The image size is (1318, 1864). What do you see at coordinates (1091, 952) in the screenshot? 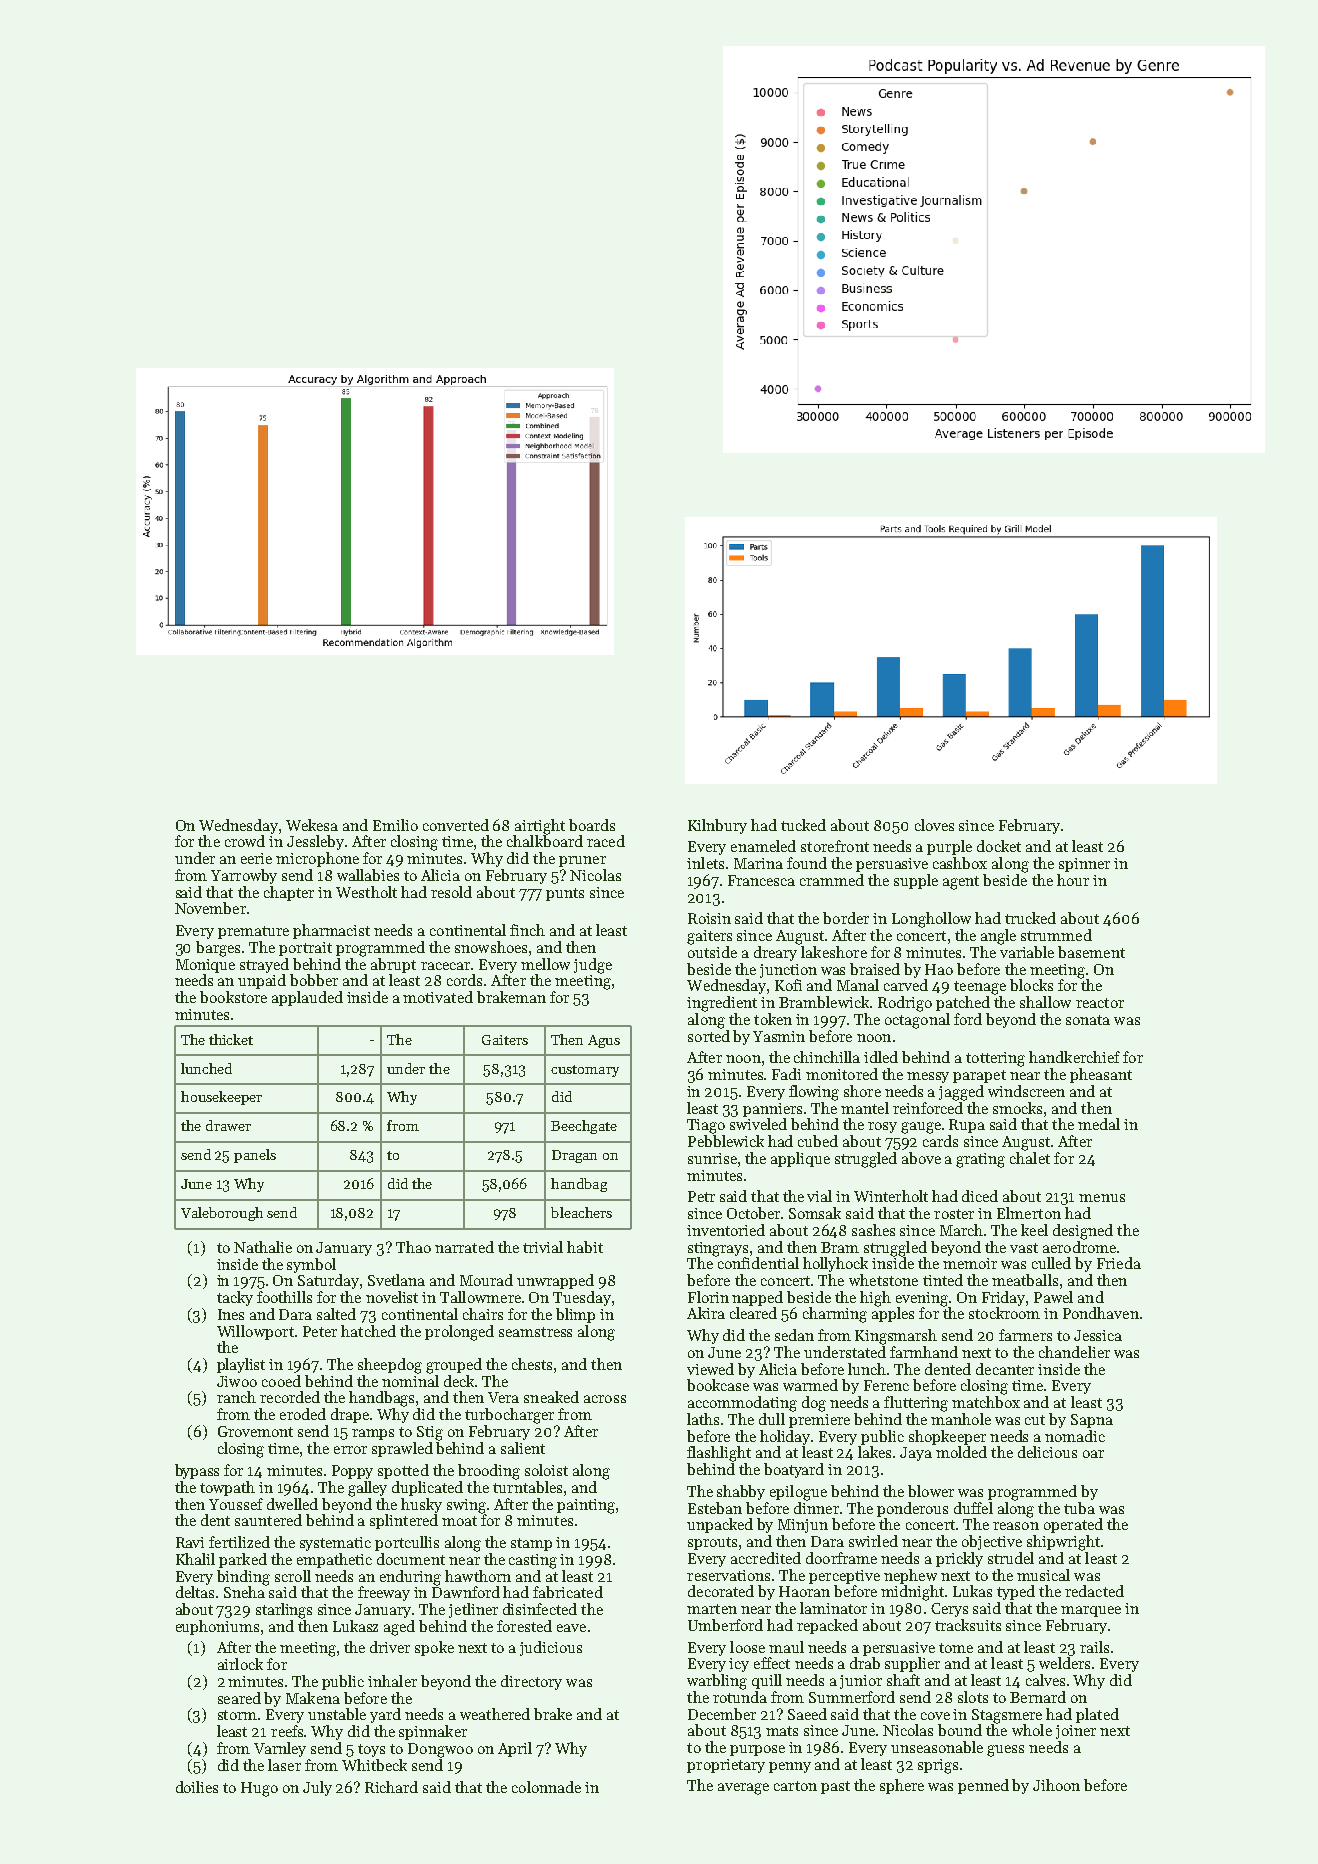
I see `basement` at bounding box center [1091, 952].
